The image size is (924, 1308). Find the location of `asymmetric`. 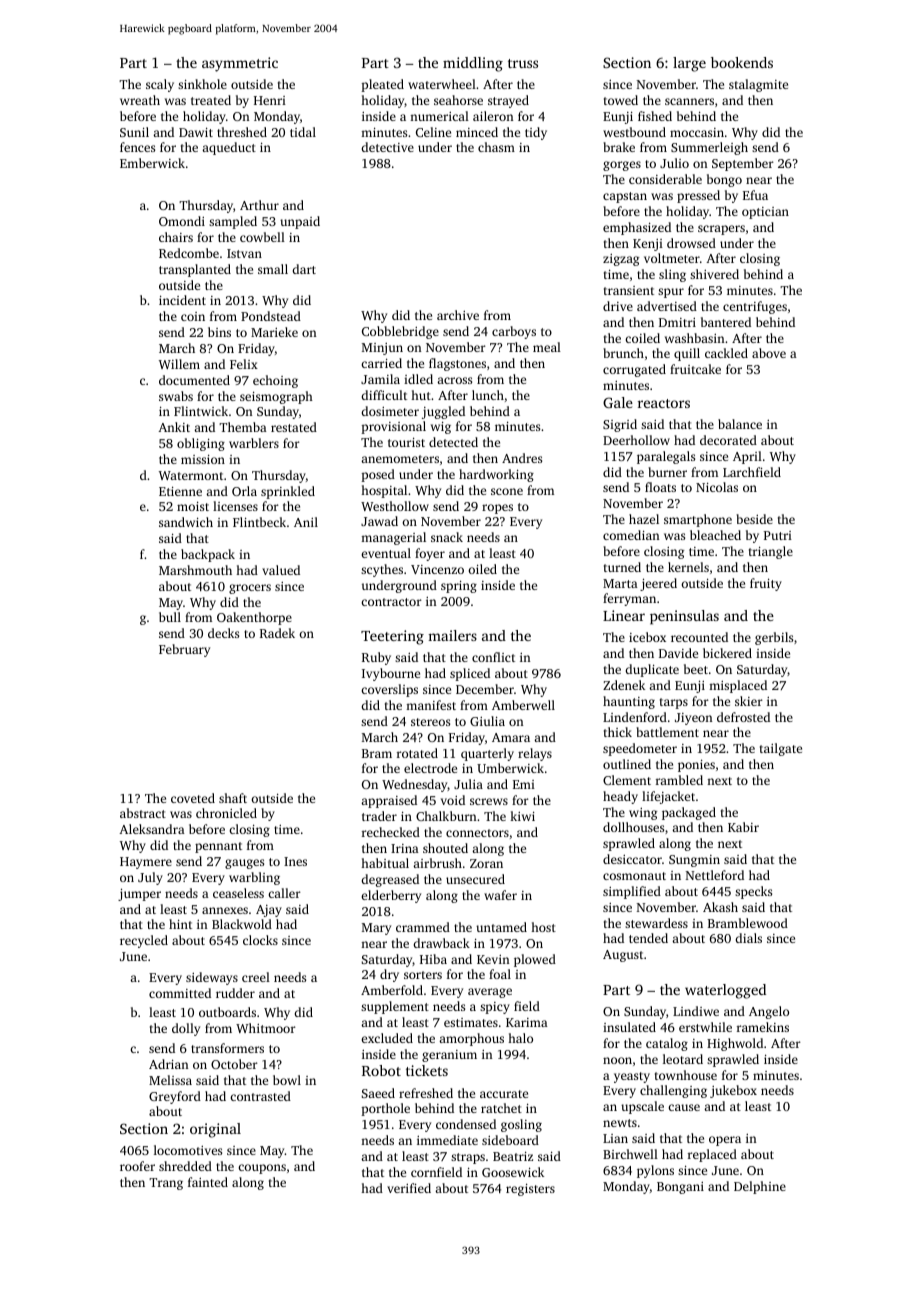

asymmetric is located at coordinates (240, 64).
